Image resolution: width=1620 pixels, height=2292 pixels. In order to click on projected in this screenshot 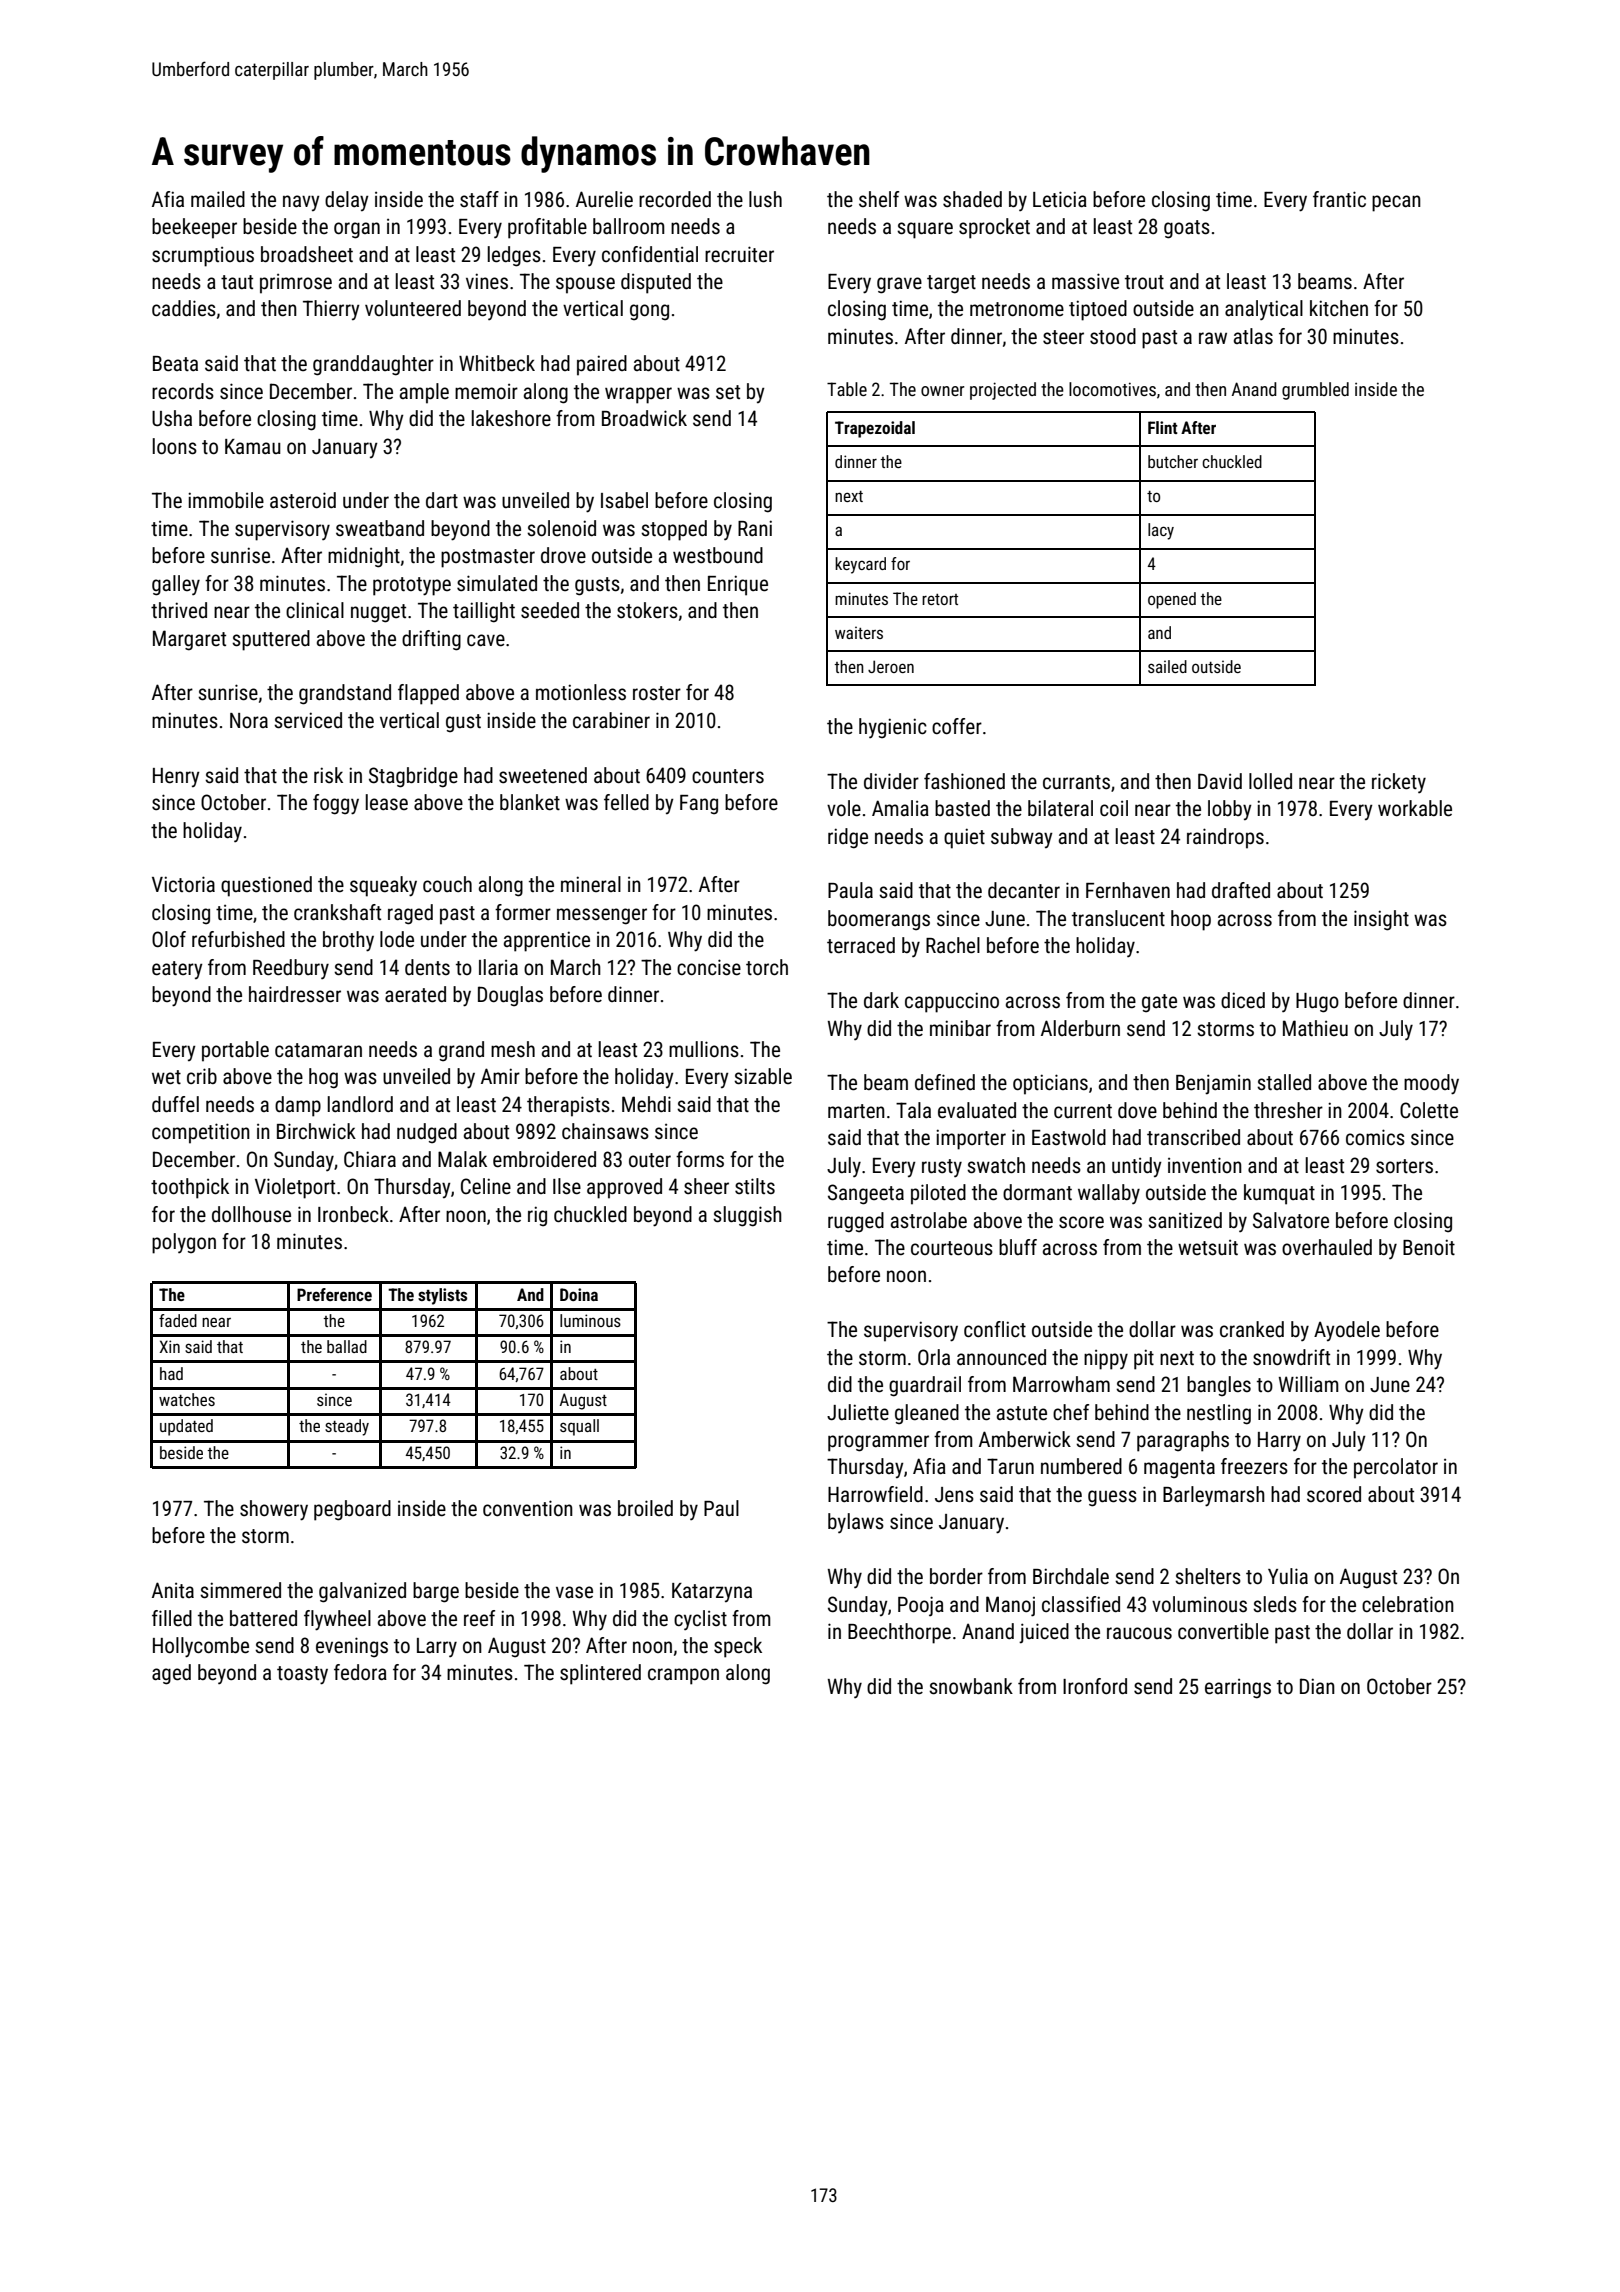, I will do `click(1003, 391)`.
